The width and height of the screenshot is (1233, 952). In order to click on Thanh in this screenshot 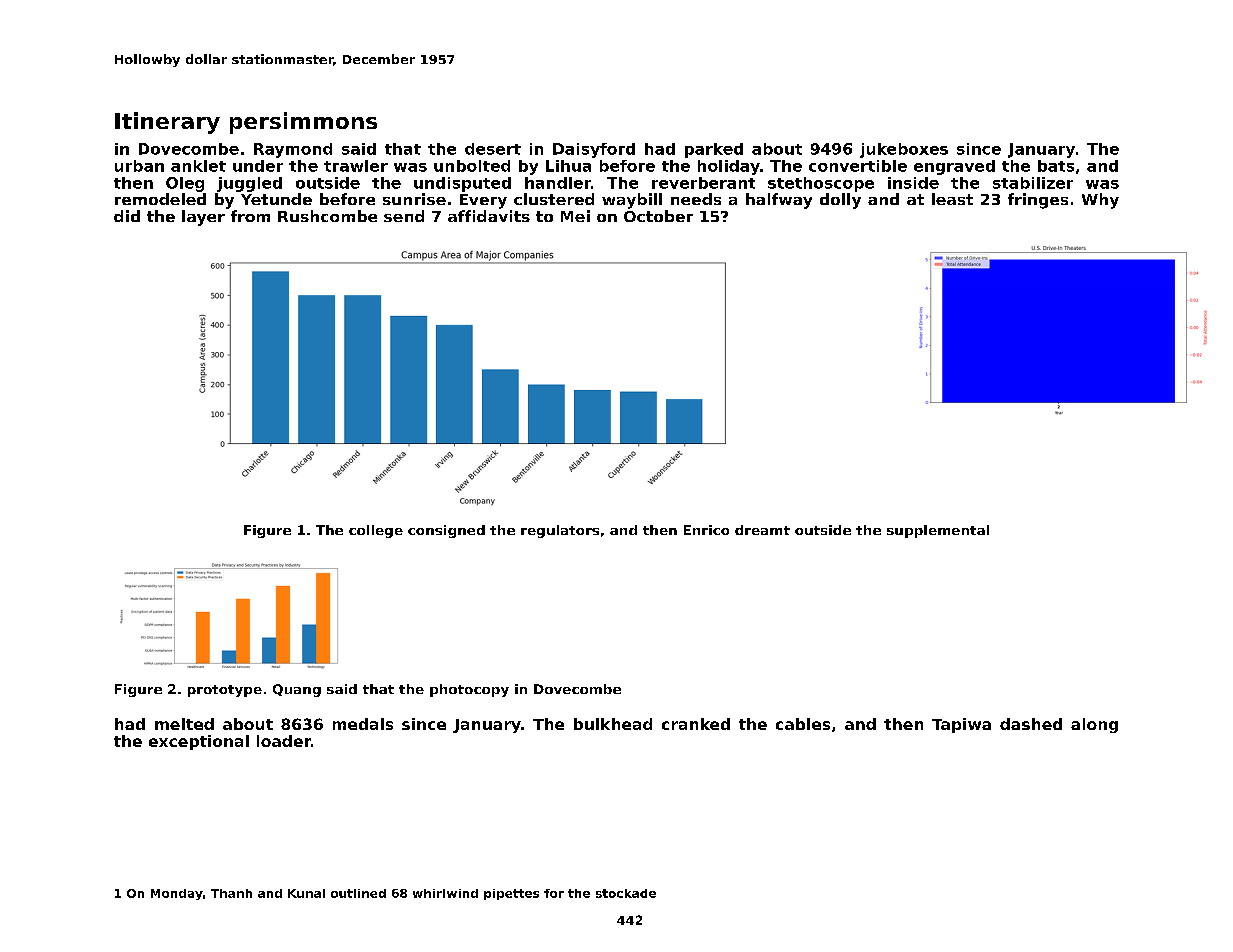, I will do `click(231, 893)`.
